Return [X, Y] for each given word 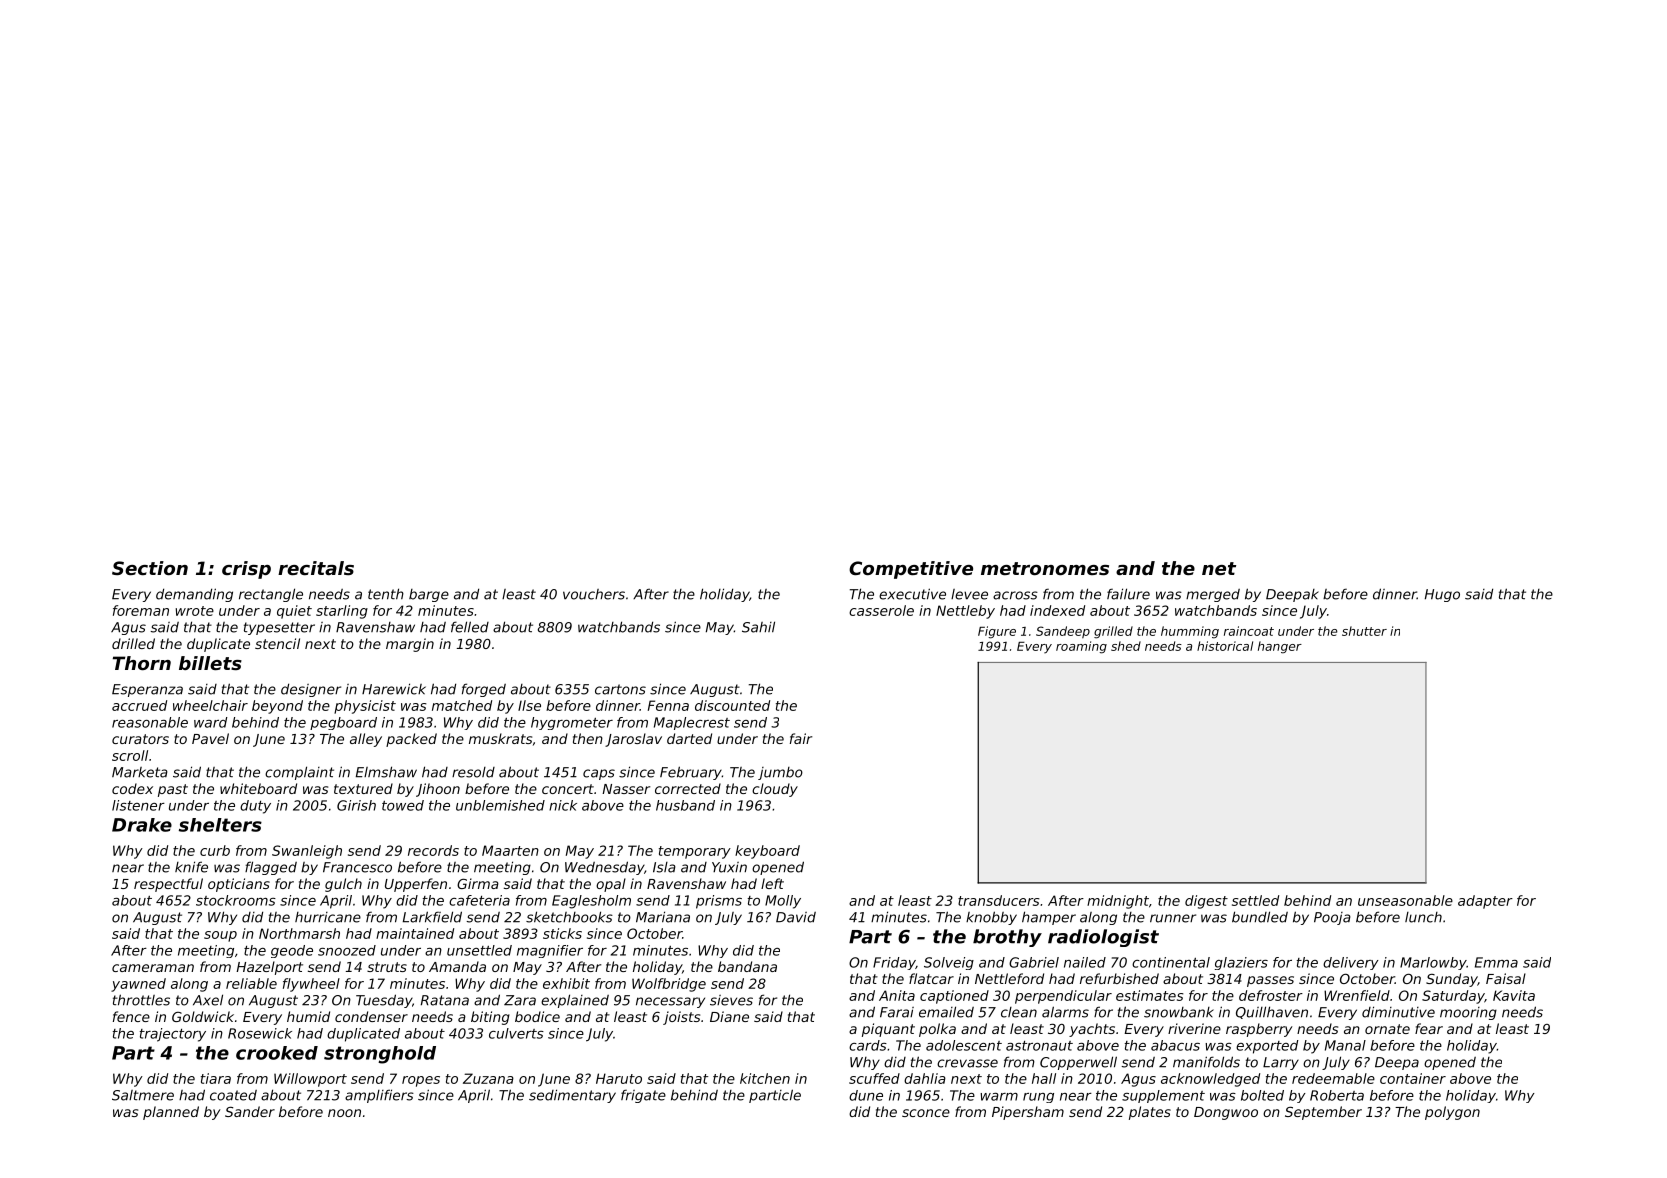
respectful [168, 885]
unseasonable [1405, 900]
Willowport [310, 1080]
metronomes [1045, 569]
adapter [1485, 902]
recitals [316, 568]
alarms [1065, 1012]
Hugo [1442, 595]
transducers [999, 900]
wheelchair [210, 705]
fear [1429, 1028]
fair [801, 738]
